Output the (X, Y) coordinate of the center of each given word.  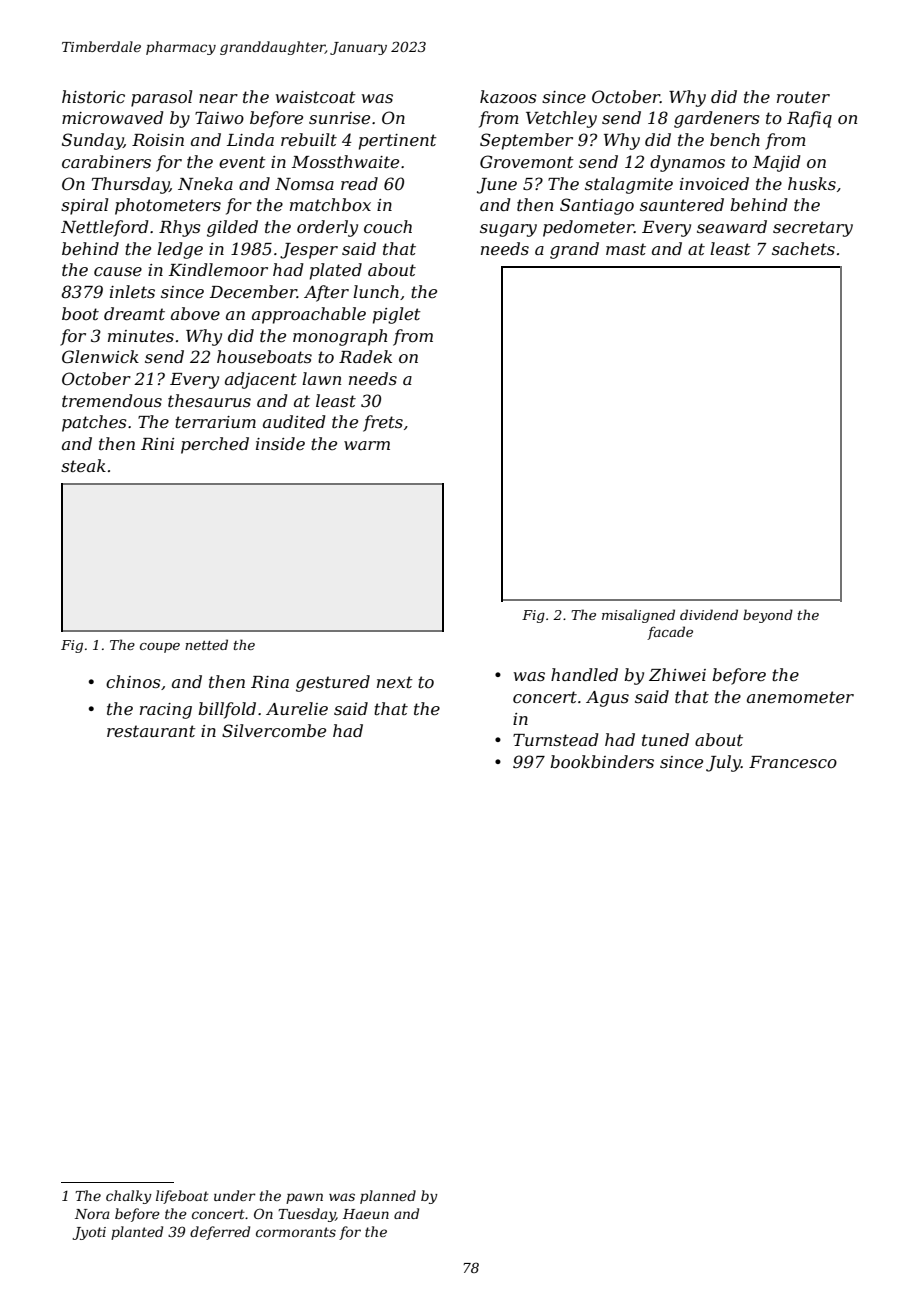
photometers (168, 206)
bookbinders (602, 761)
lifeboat (182, 1197)
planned (388, 1197)
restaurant (151, 731)
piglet (397, 315)
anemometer (800, 697)
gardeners (717, 119)
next (395, 682)
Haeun (366, 1214)
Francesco (793, 762)
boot (80, 313)
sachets (803, 248)
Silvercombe (274, 730)
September (526, 141)
